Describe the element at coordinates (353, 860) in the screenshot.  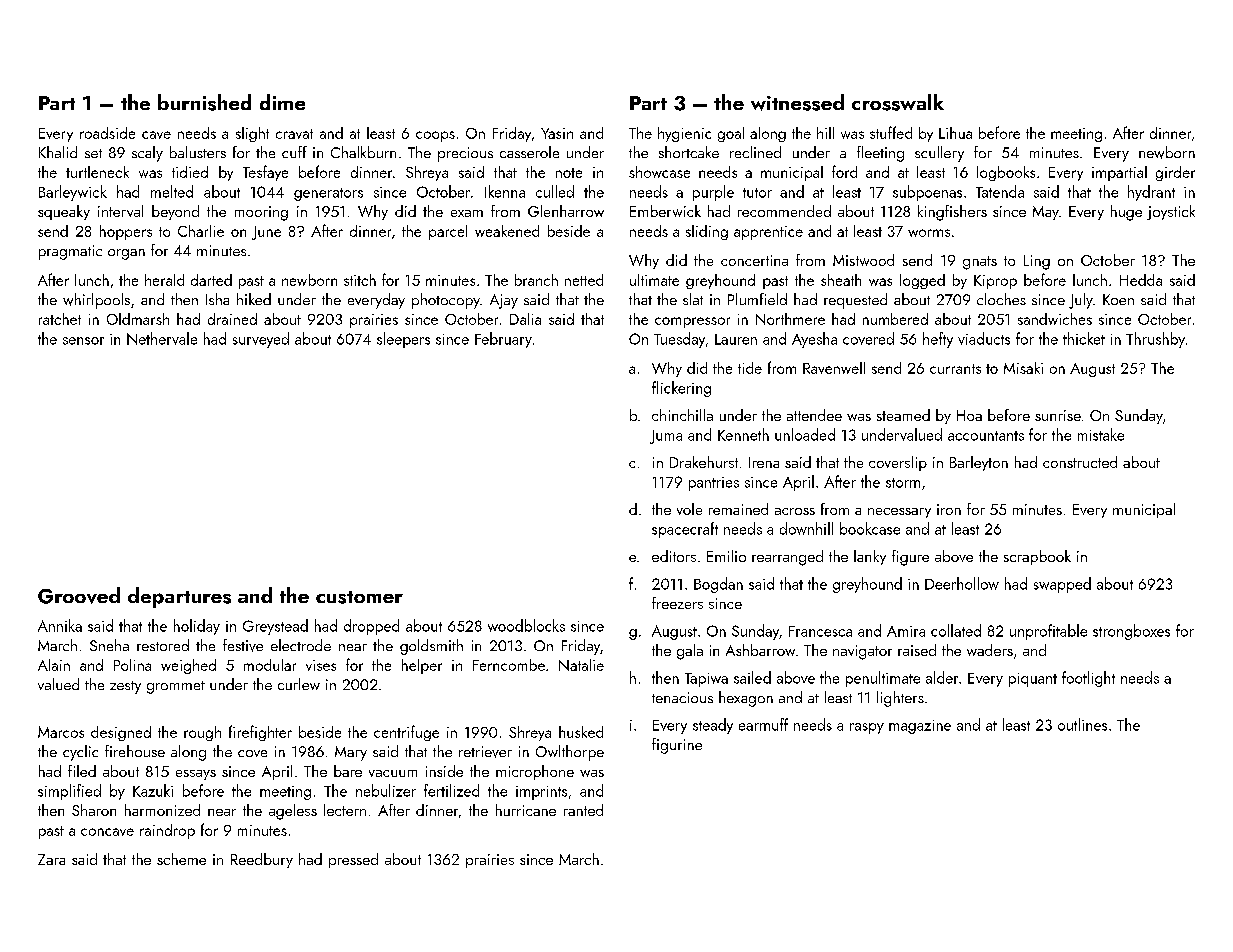
I see `pressed` at that location.
